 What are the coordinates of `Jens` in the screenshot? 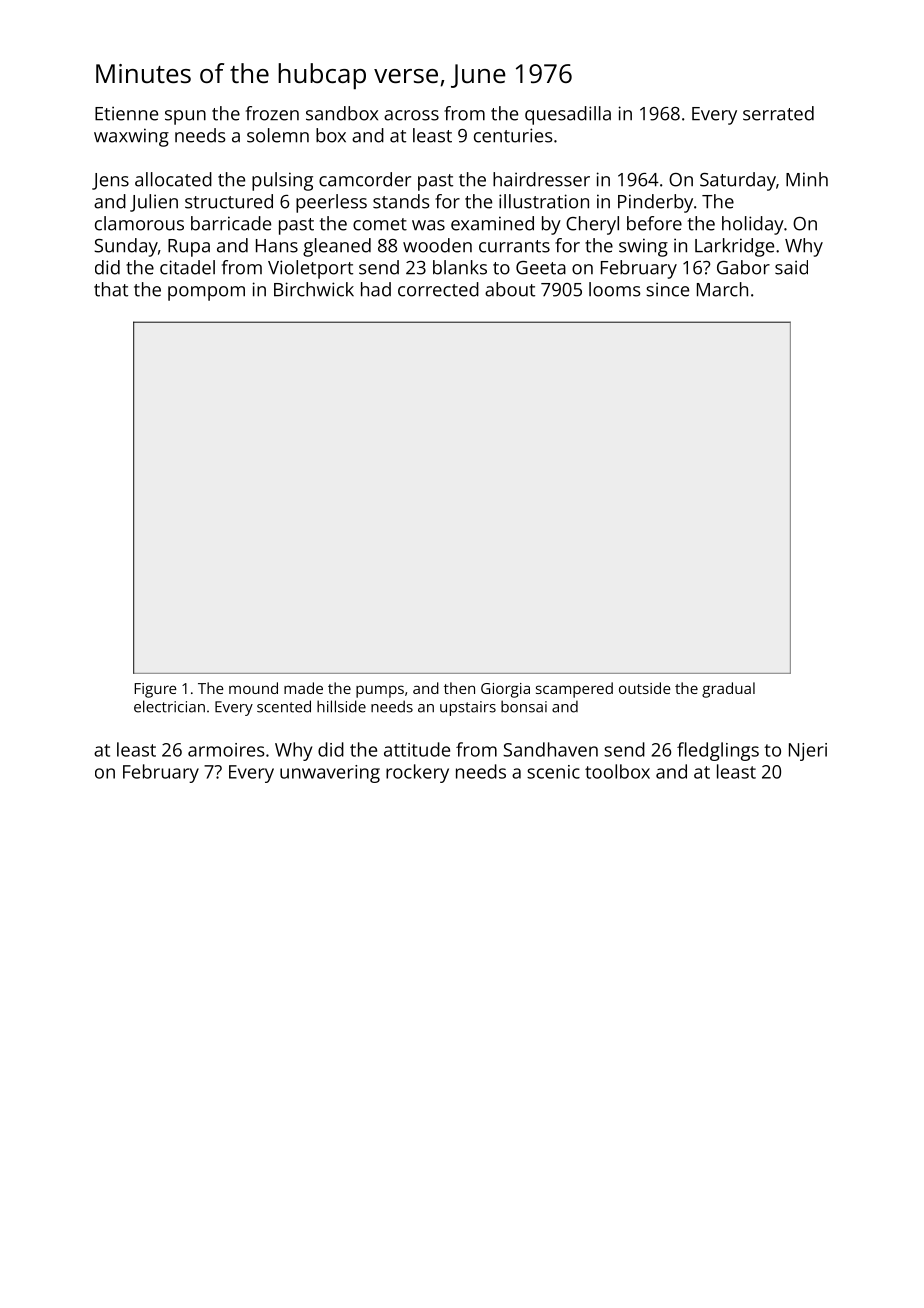 It's located at (110, 181).
